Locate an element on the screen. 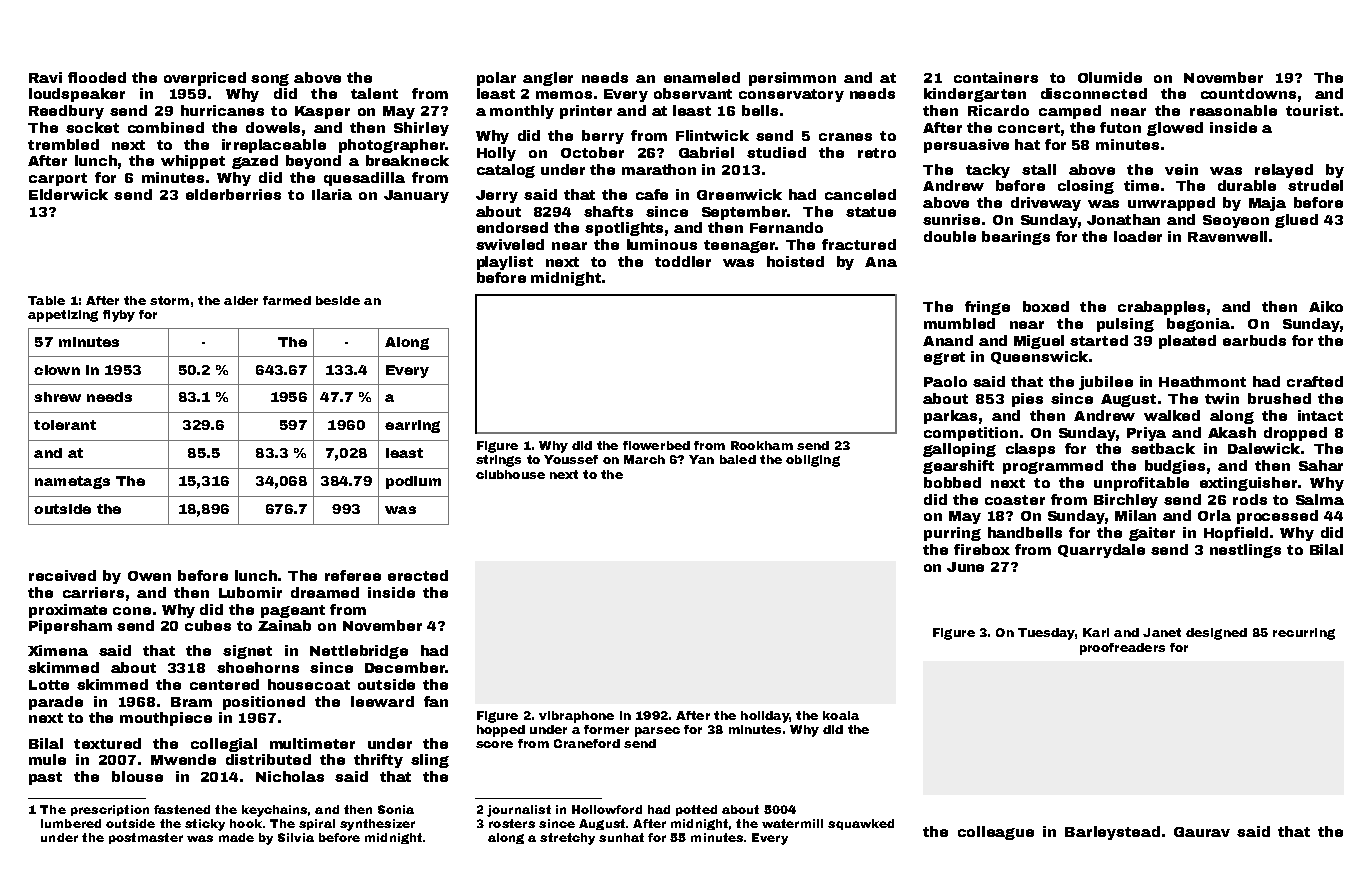 The image size is (1372, 887). pies is located at coordinates (1027, 400).
